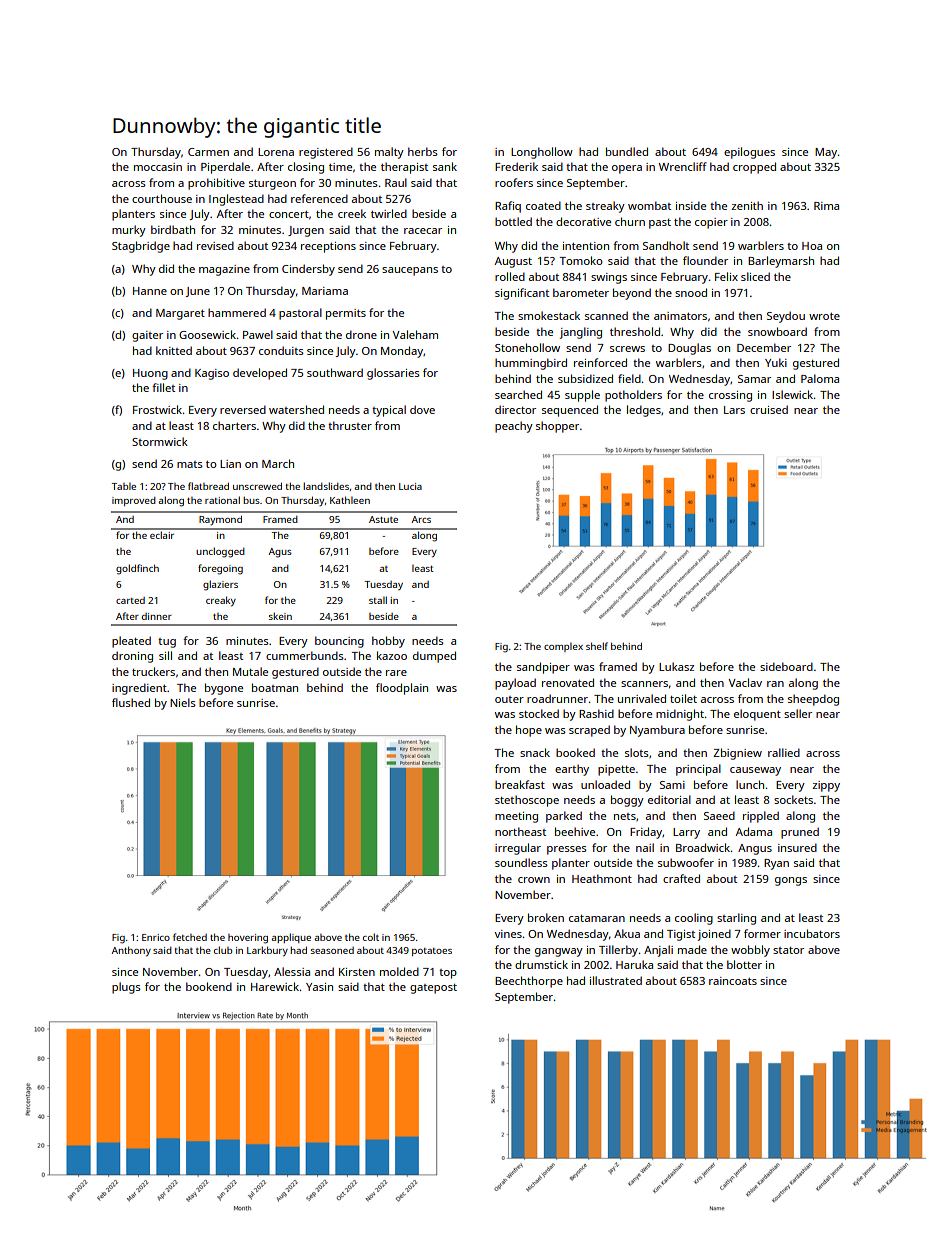 The width and height of the image is (952, 1233). What do you see at coordinates (698, 770) in the image?
I see `principal` at bounding box center [698, 770].
